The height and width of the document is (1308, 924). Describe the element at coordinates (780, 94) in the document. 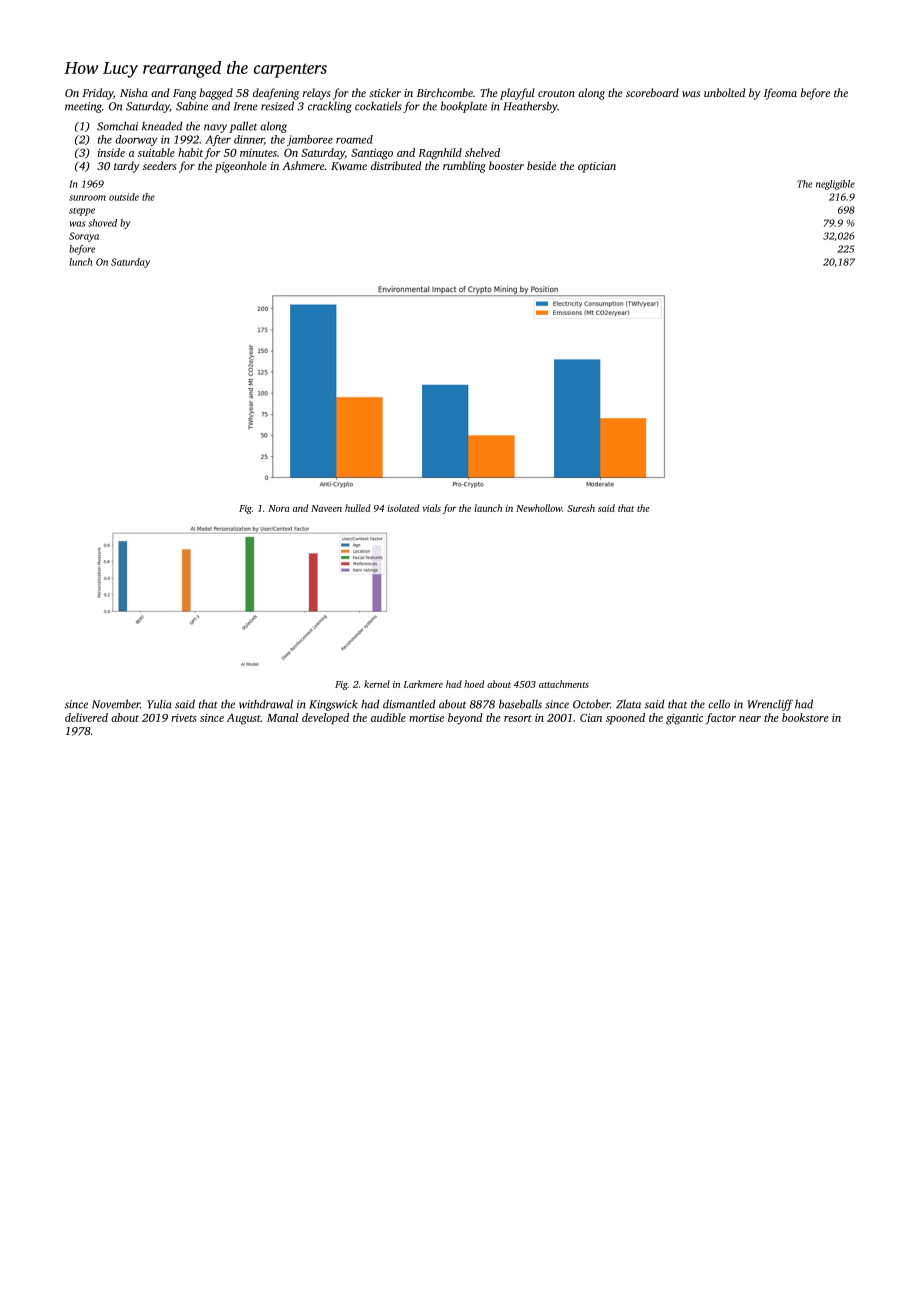

I see `Ifeoma` at that location.
